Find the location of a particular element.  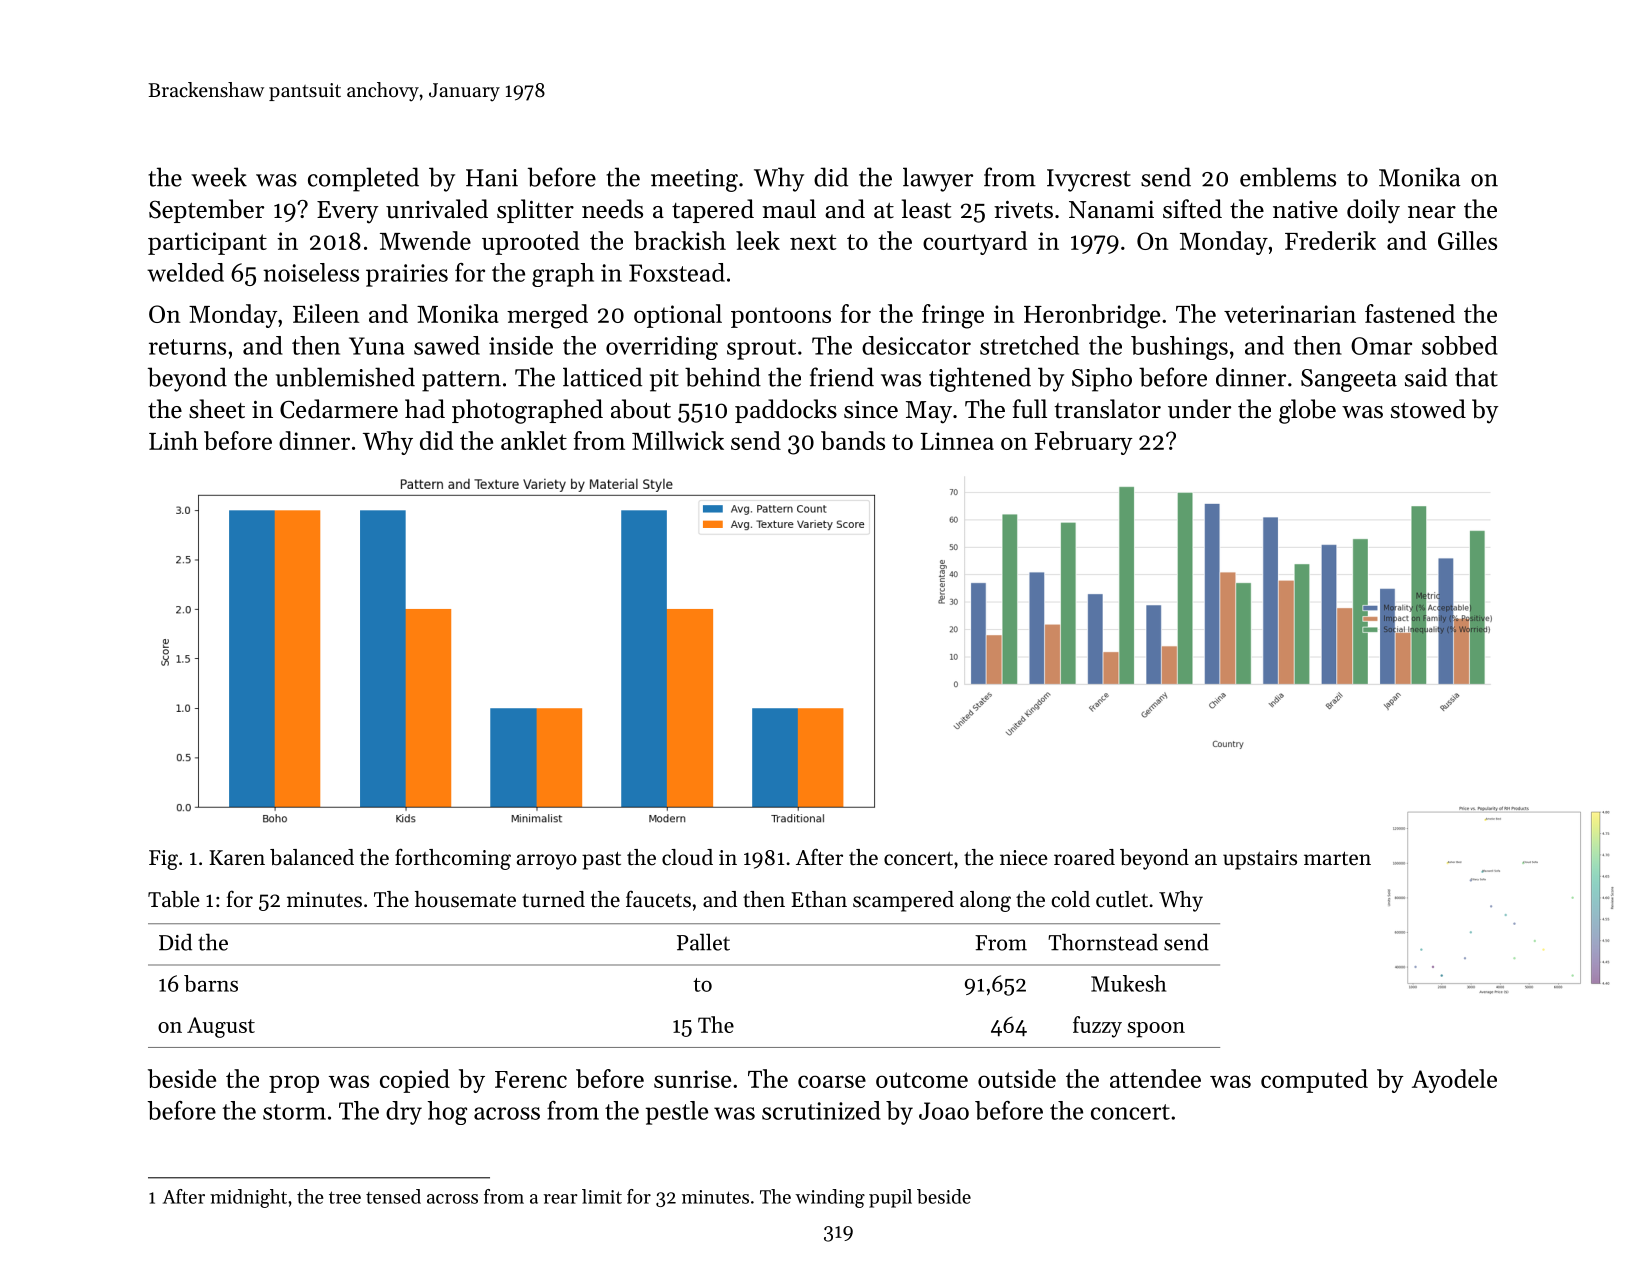

welded is located at coordinates (185, 272).
